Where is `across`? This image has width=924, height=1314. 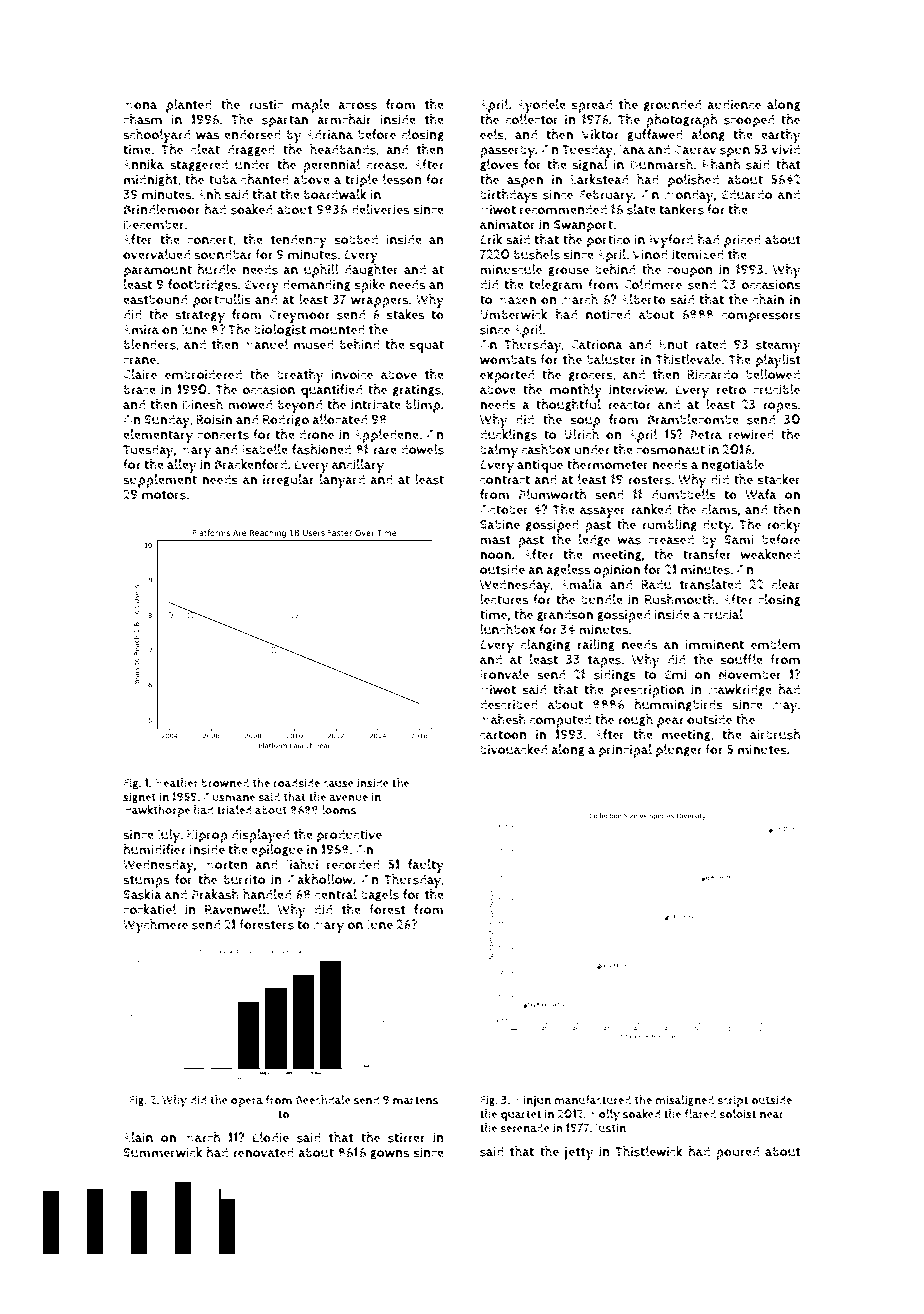
across is located at coordinates (357, 106).
